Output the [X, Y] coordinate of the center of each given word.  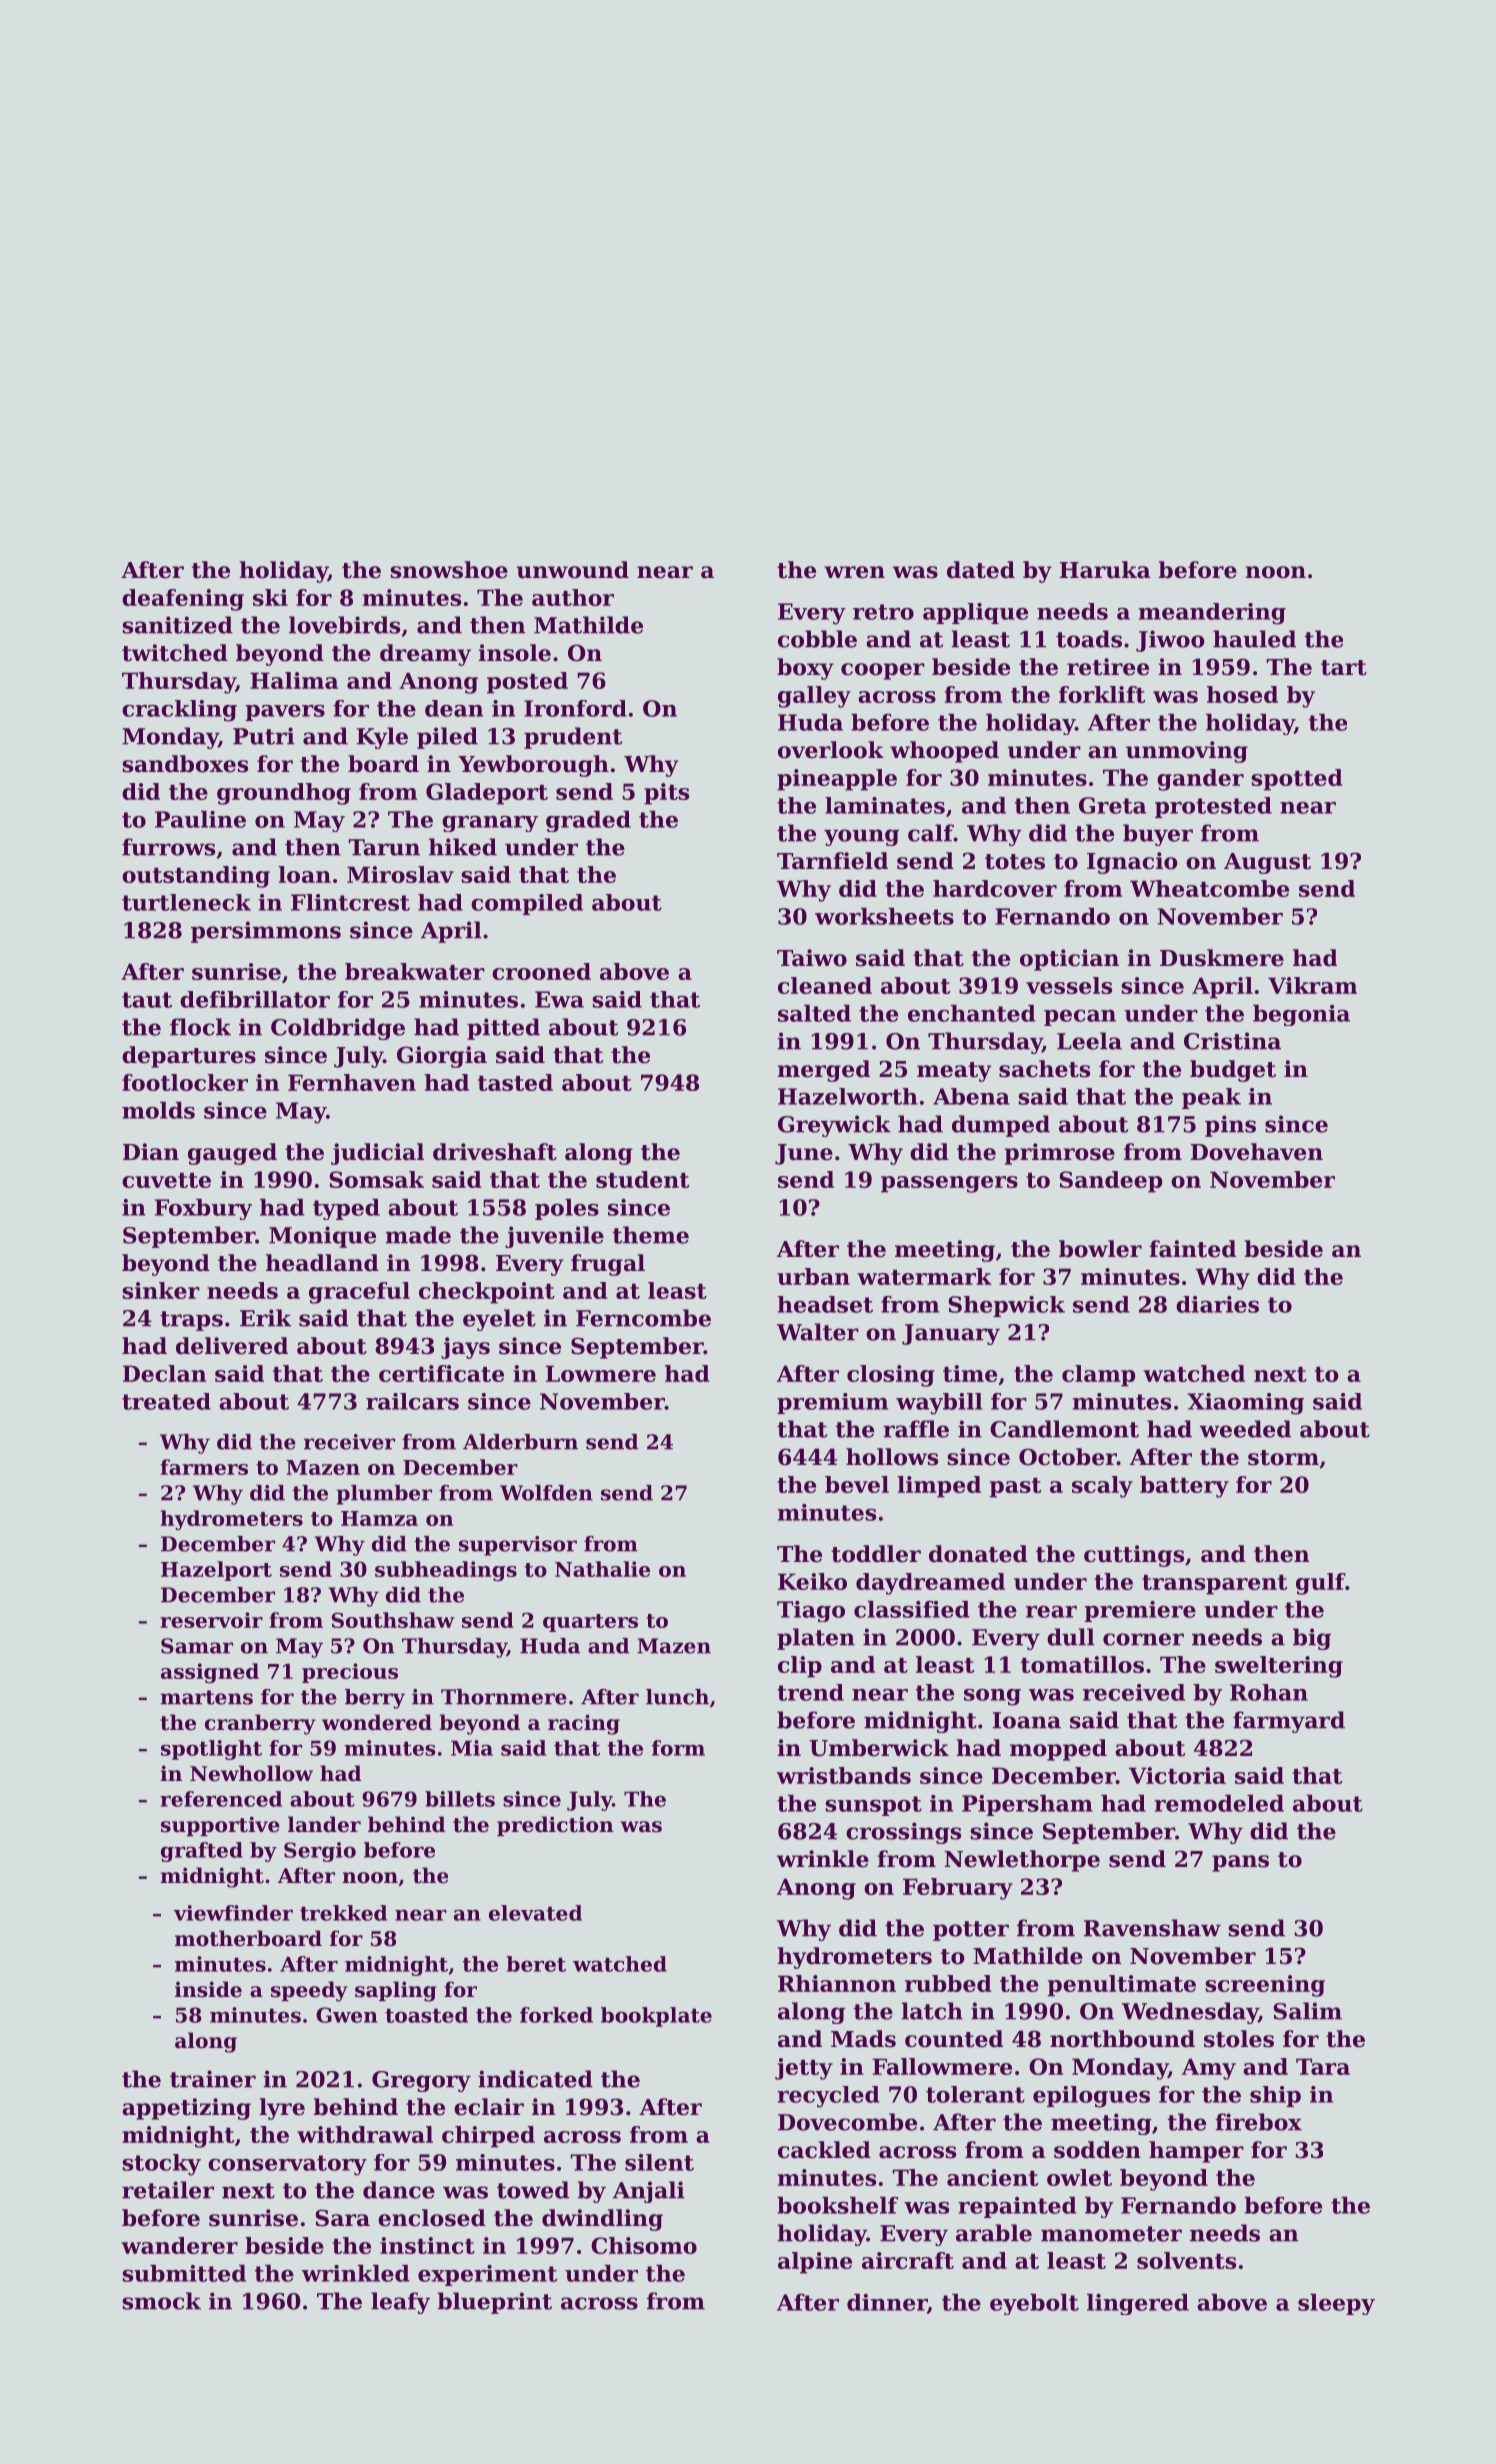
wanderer [179, 2245]
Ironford [575, 708]
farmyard [1289, 1722]
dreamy [425, 655]
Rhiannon [837, 1983]
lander [324, 1824]
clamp [1098, 1376]
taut [147, 1000]
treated [166, 1401]
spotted [1297, 780]
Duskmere [1222, 958]
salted [814, 1013]
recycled [828, 2097]
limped [939, 1487]
